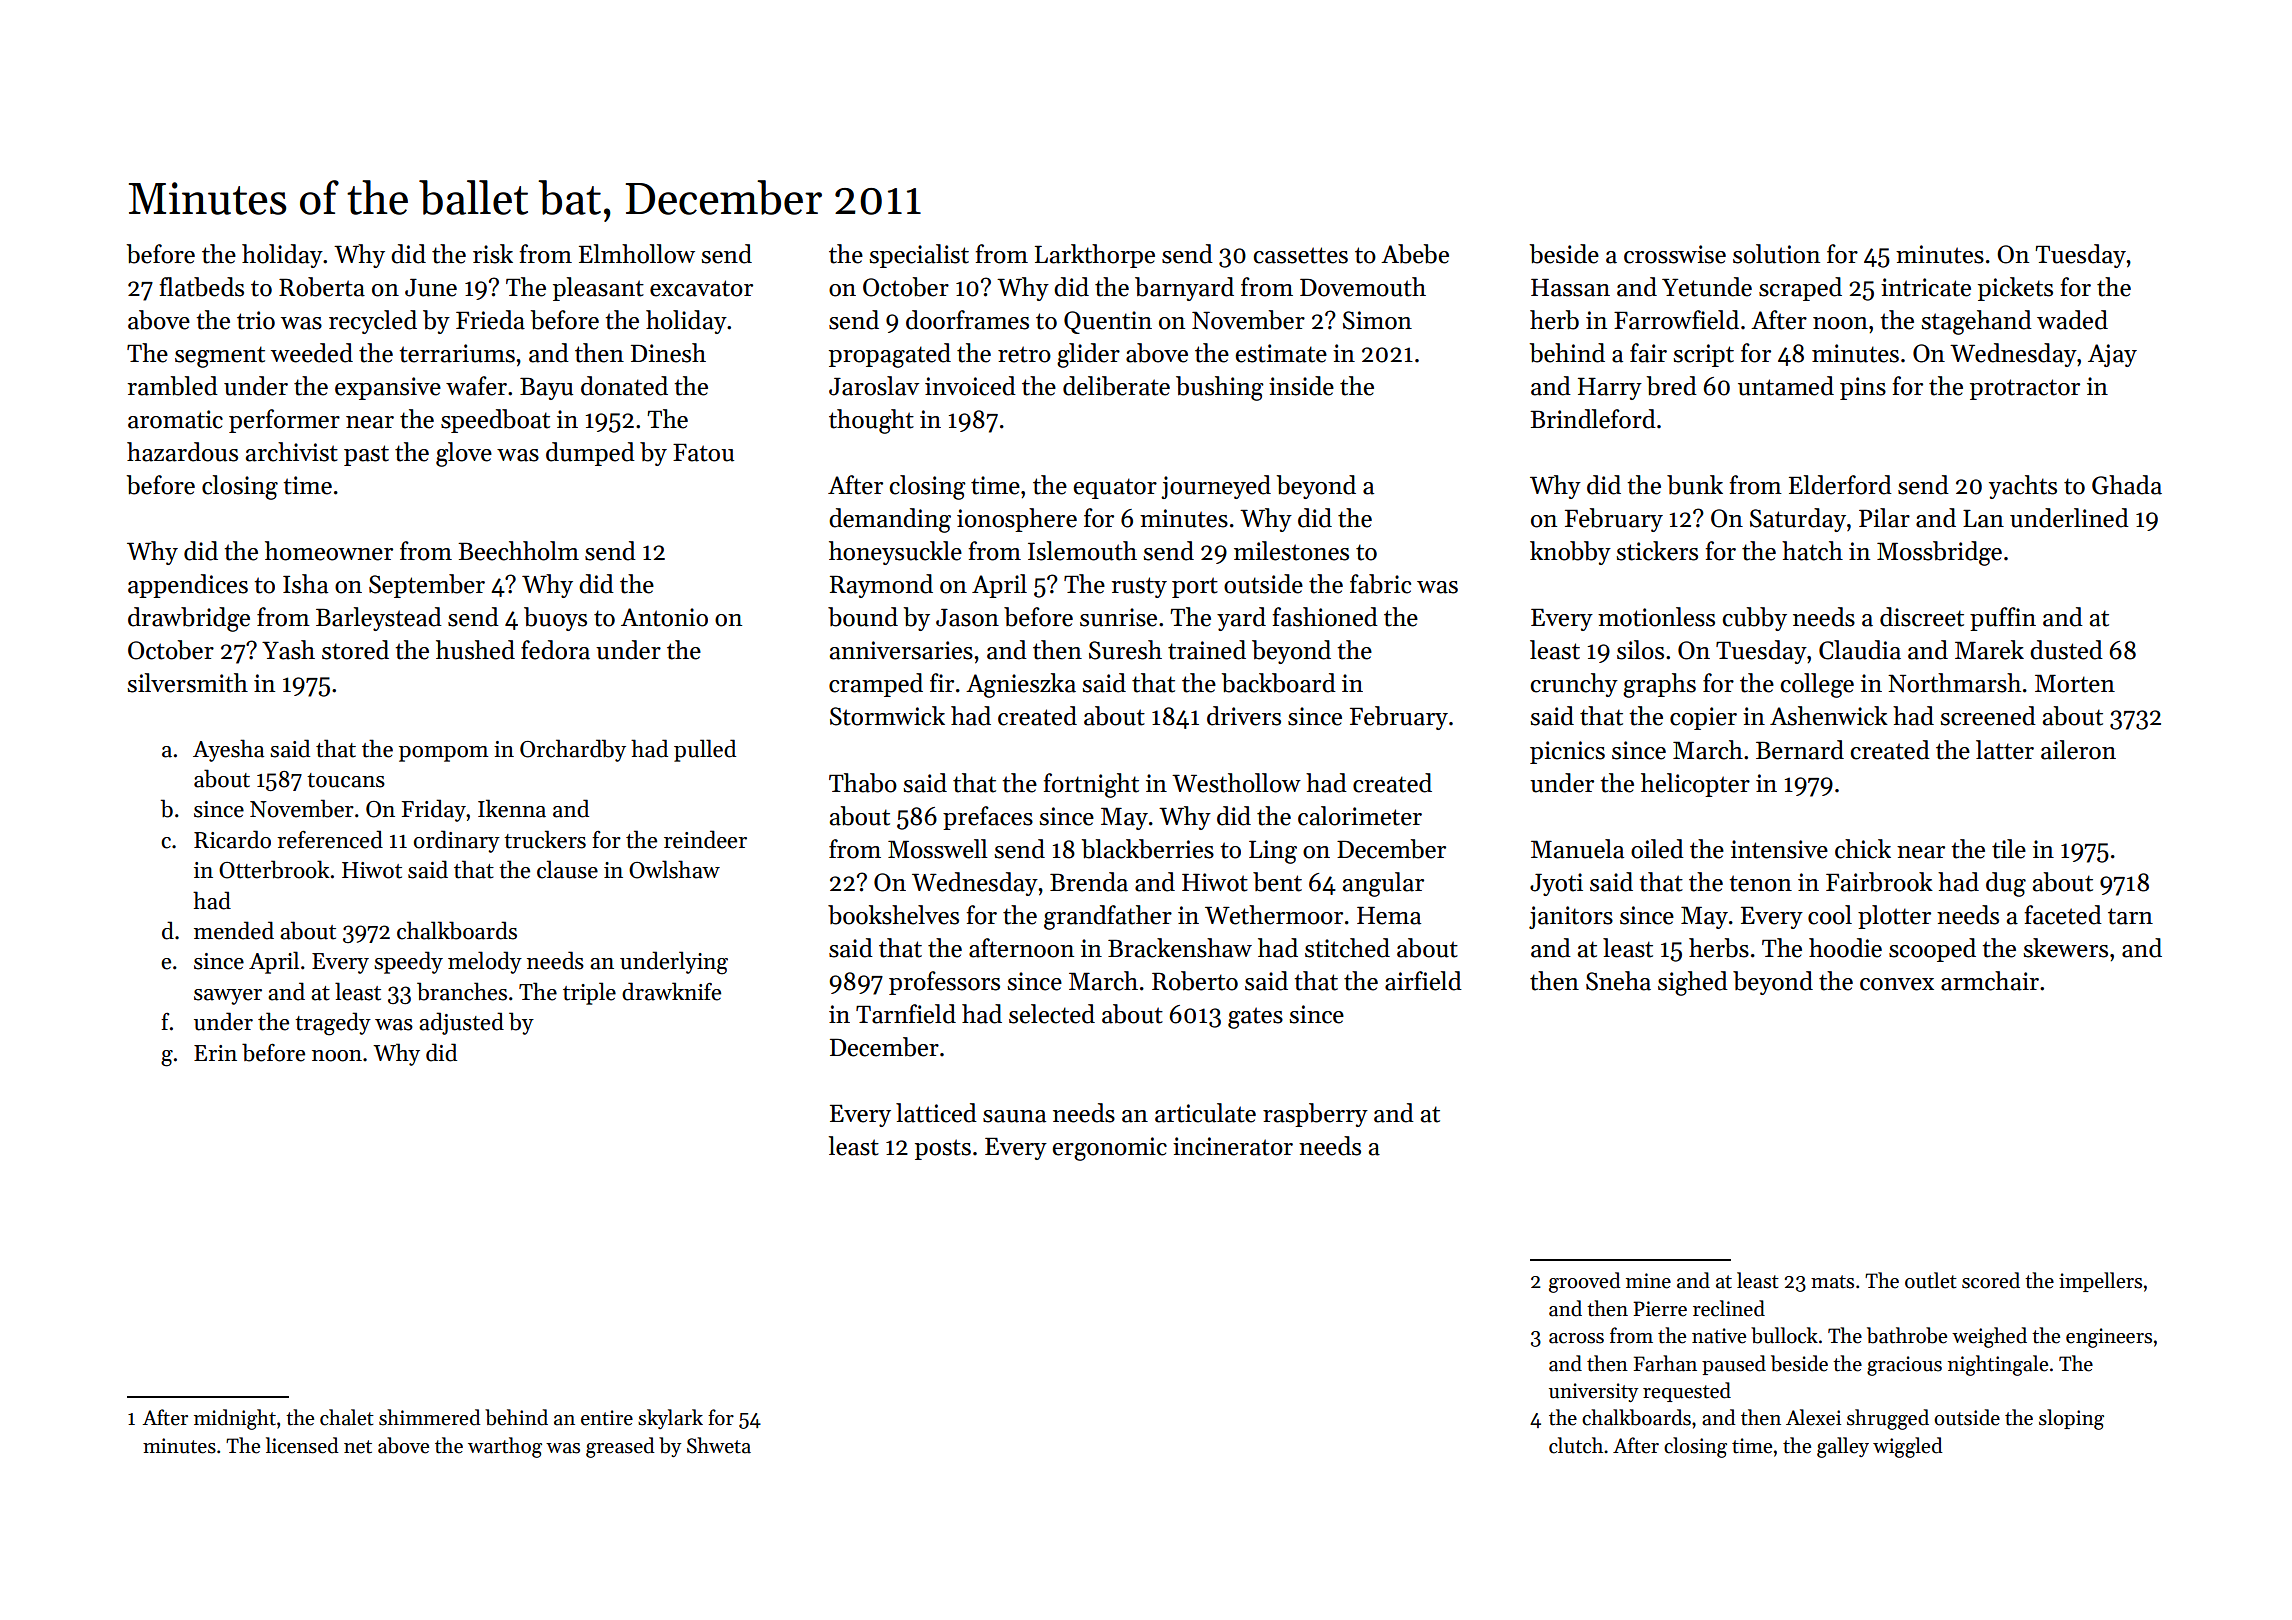  I want to click on Roberta, so click(322, 287).
